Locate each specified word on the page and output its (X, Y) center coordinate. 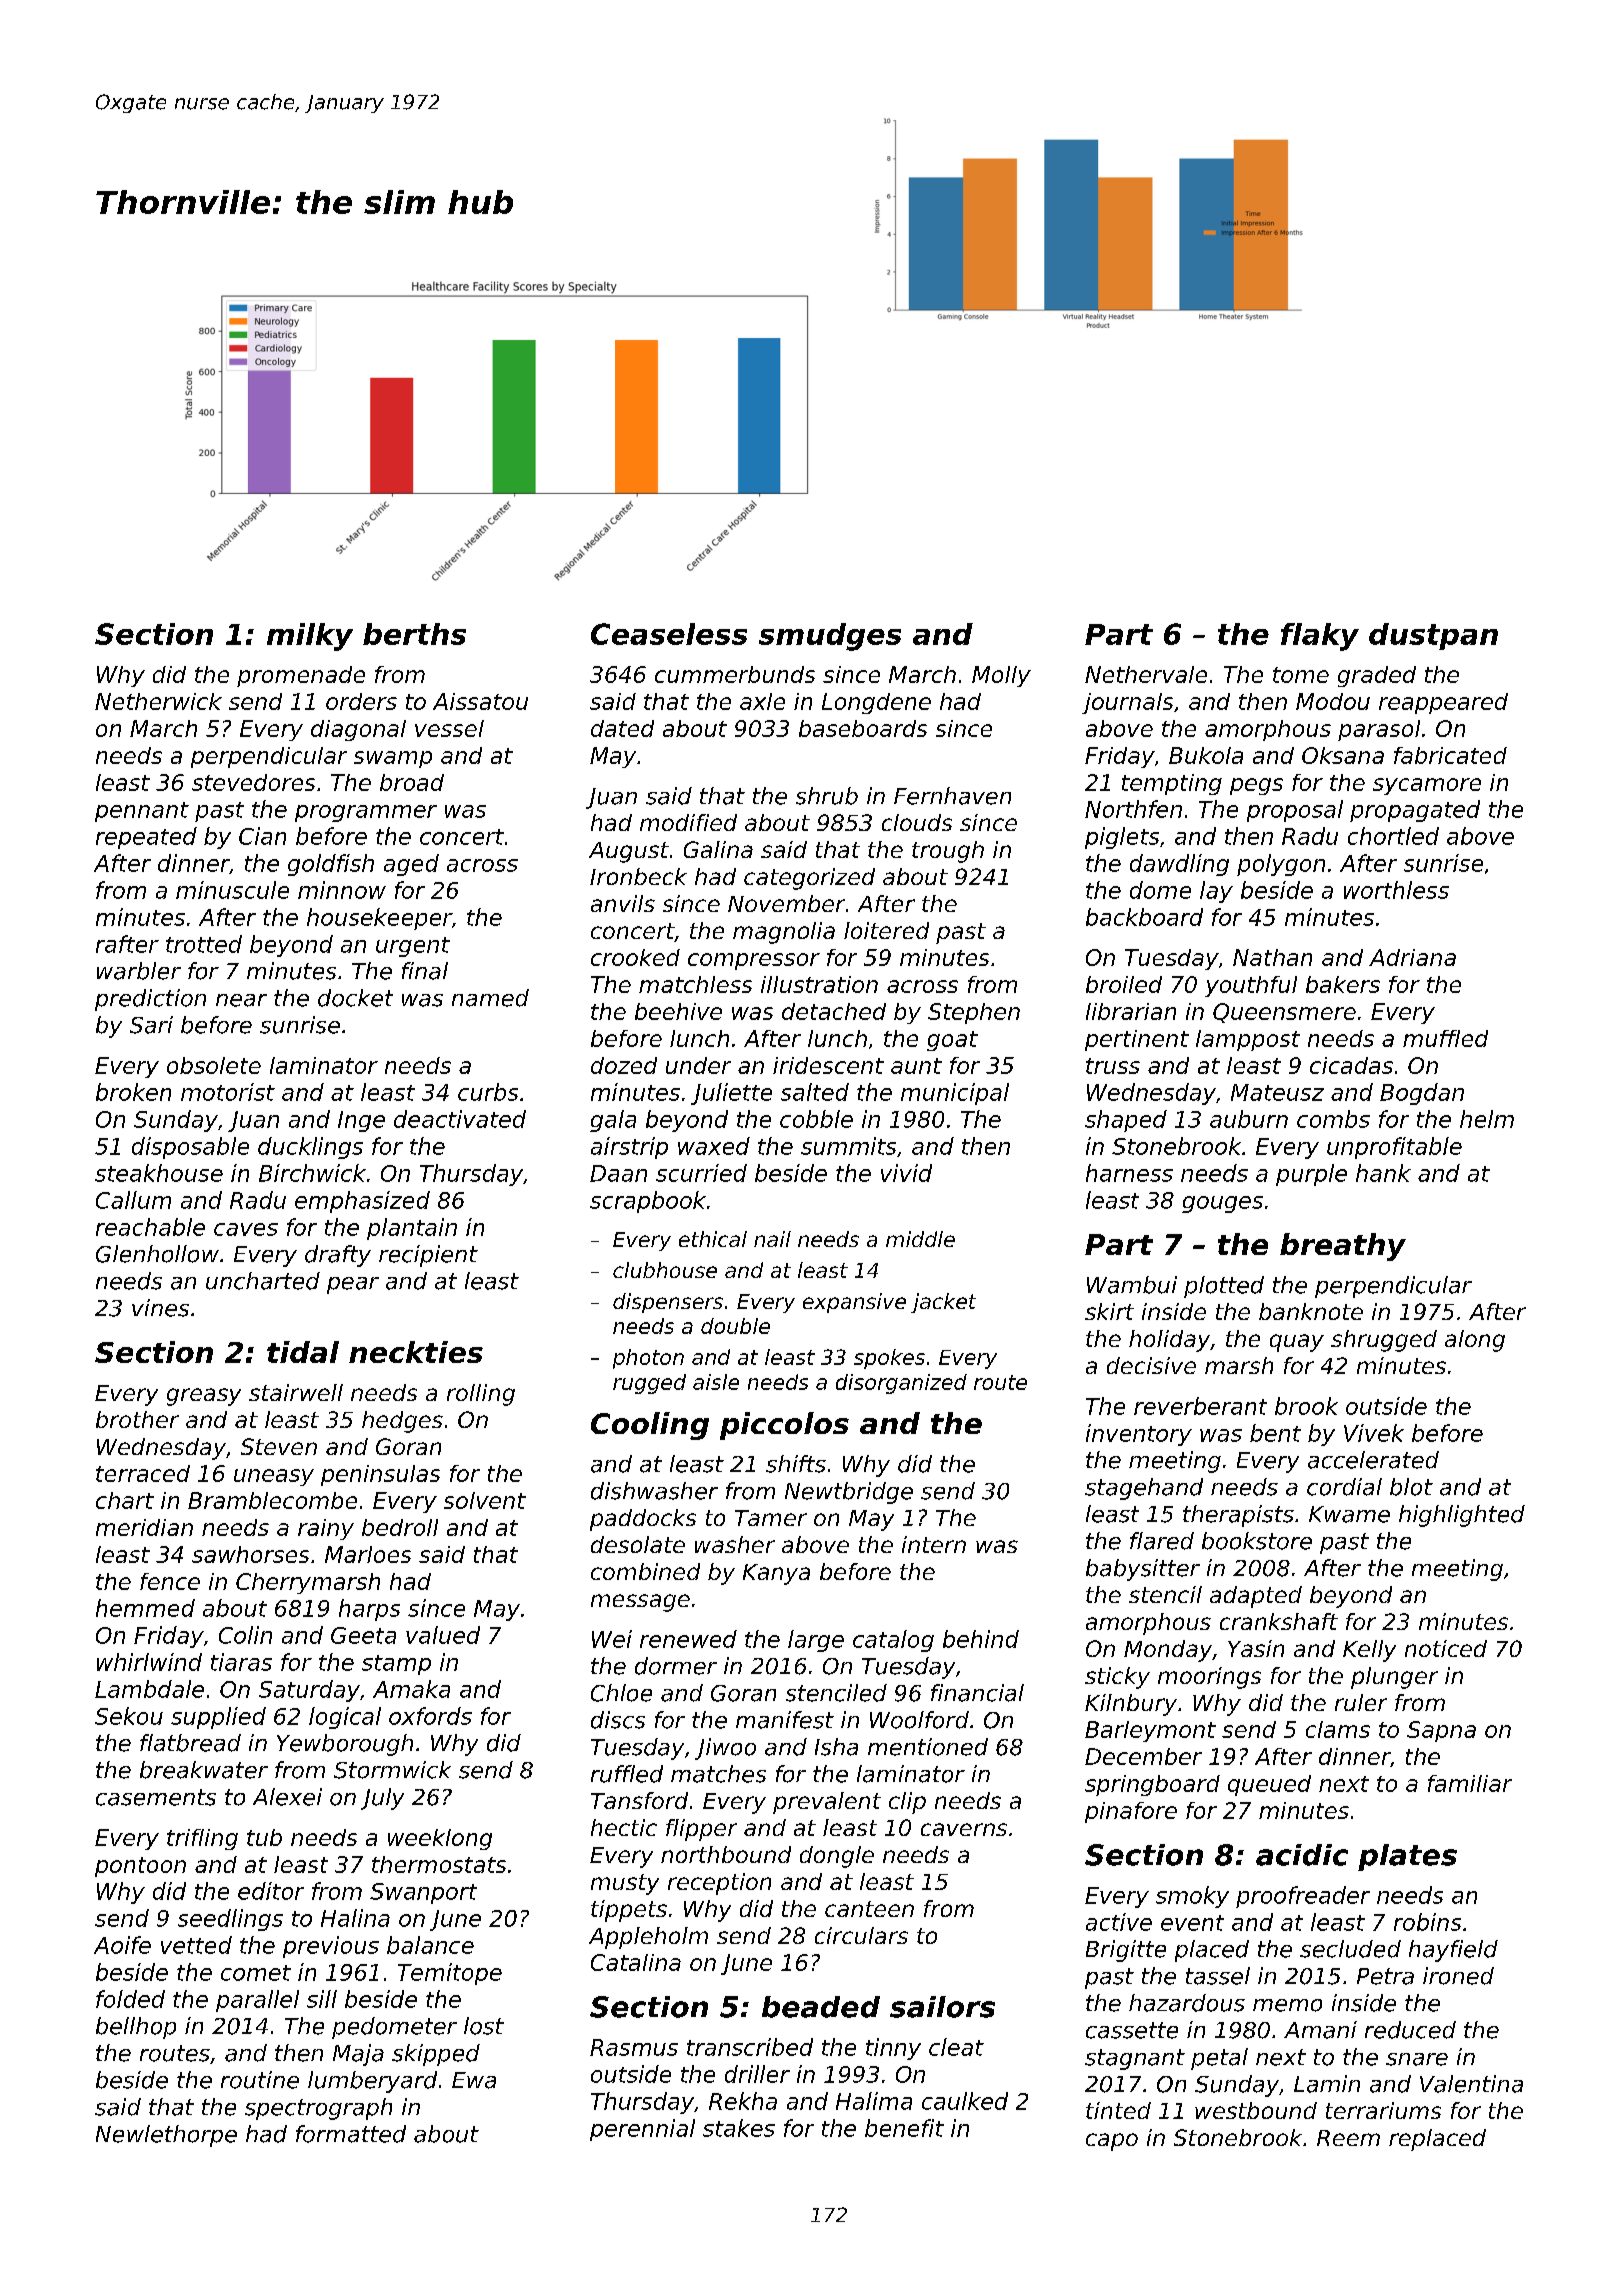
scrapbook (648, 1202)
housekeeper (379, 919)
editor (271, 1891)
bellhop (136, 2028)
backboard (1144, 917)
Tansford (639, 1800)
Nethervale (1146, 674)
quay (1297, 1343)
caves (246, 1229)
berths (414, 634)
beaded (821, 2007)
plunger (1394, 1678)
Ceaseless (669, 634)
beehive (678, 1011)
